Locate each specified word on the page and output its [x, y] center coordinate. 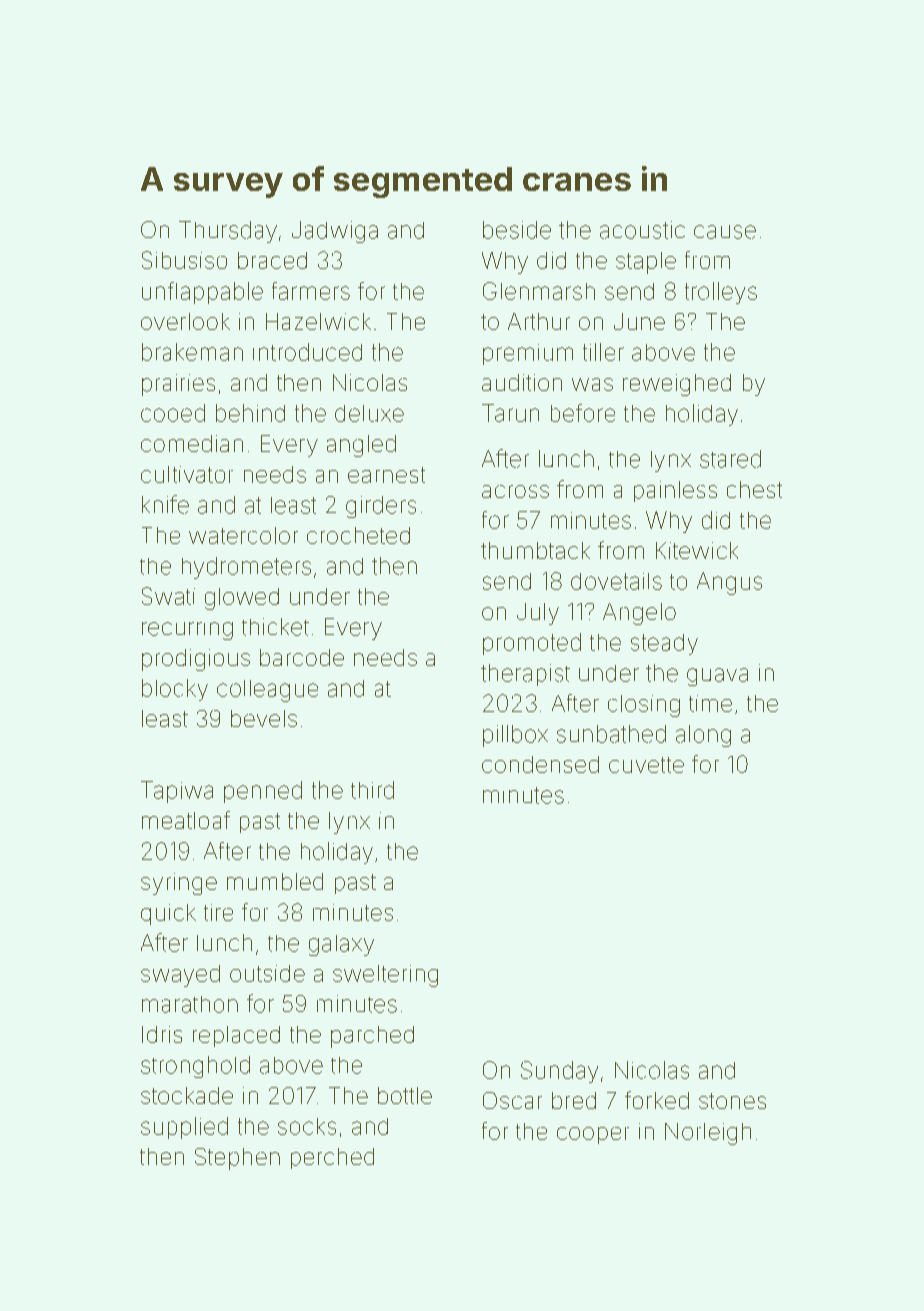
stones [732, 1101]
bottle [405, 1095]
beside [517, 230]
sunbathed [611, 734]
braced [272, 260]
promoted [532, 644]
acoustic [642, 230]
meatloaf [186, 820]
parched [372, 1037]
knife [165, 504]
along [703, 736]
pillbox [515, 736]
